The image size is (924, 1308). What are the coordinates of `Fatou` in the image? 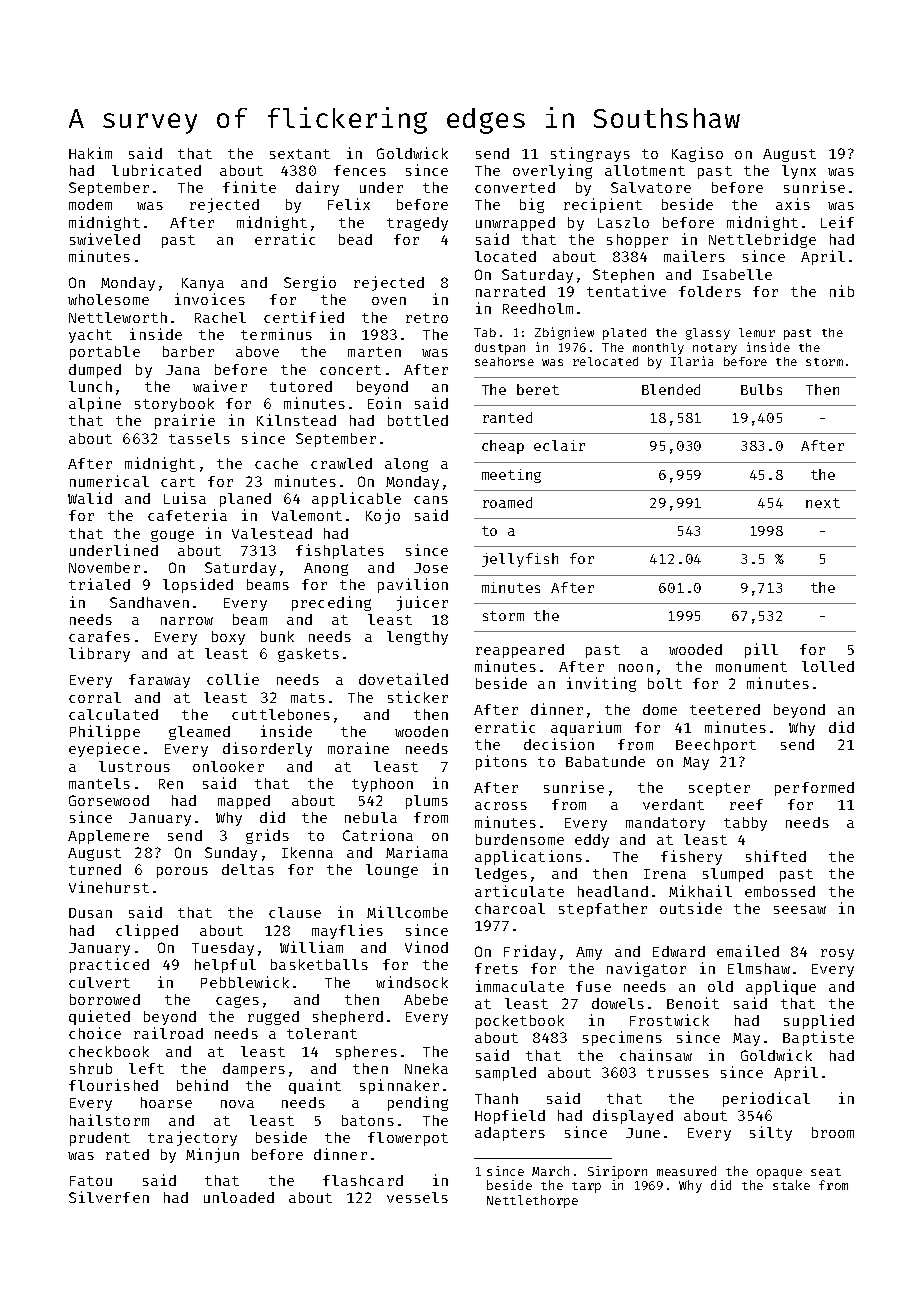 It's located at (91, 1181).
